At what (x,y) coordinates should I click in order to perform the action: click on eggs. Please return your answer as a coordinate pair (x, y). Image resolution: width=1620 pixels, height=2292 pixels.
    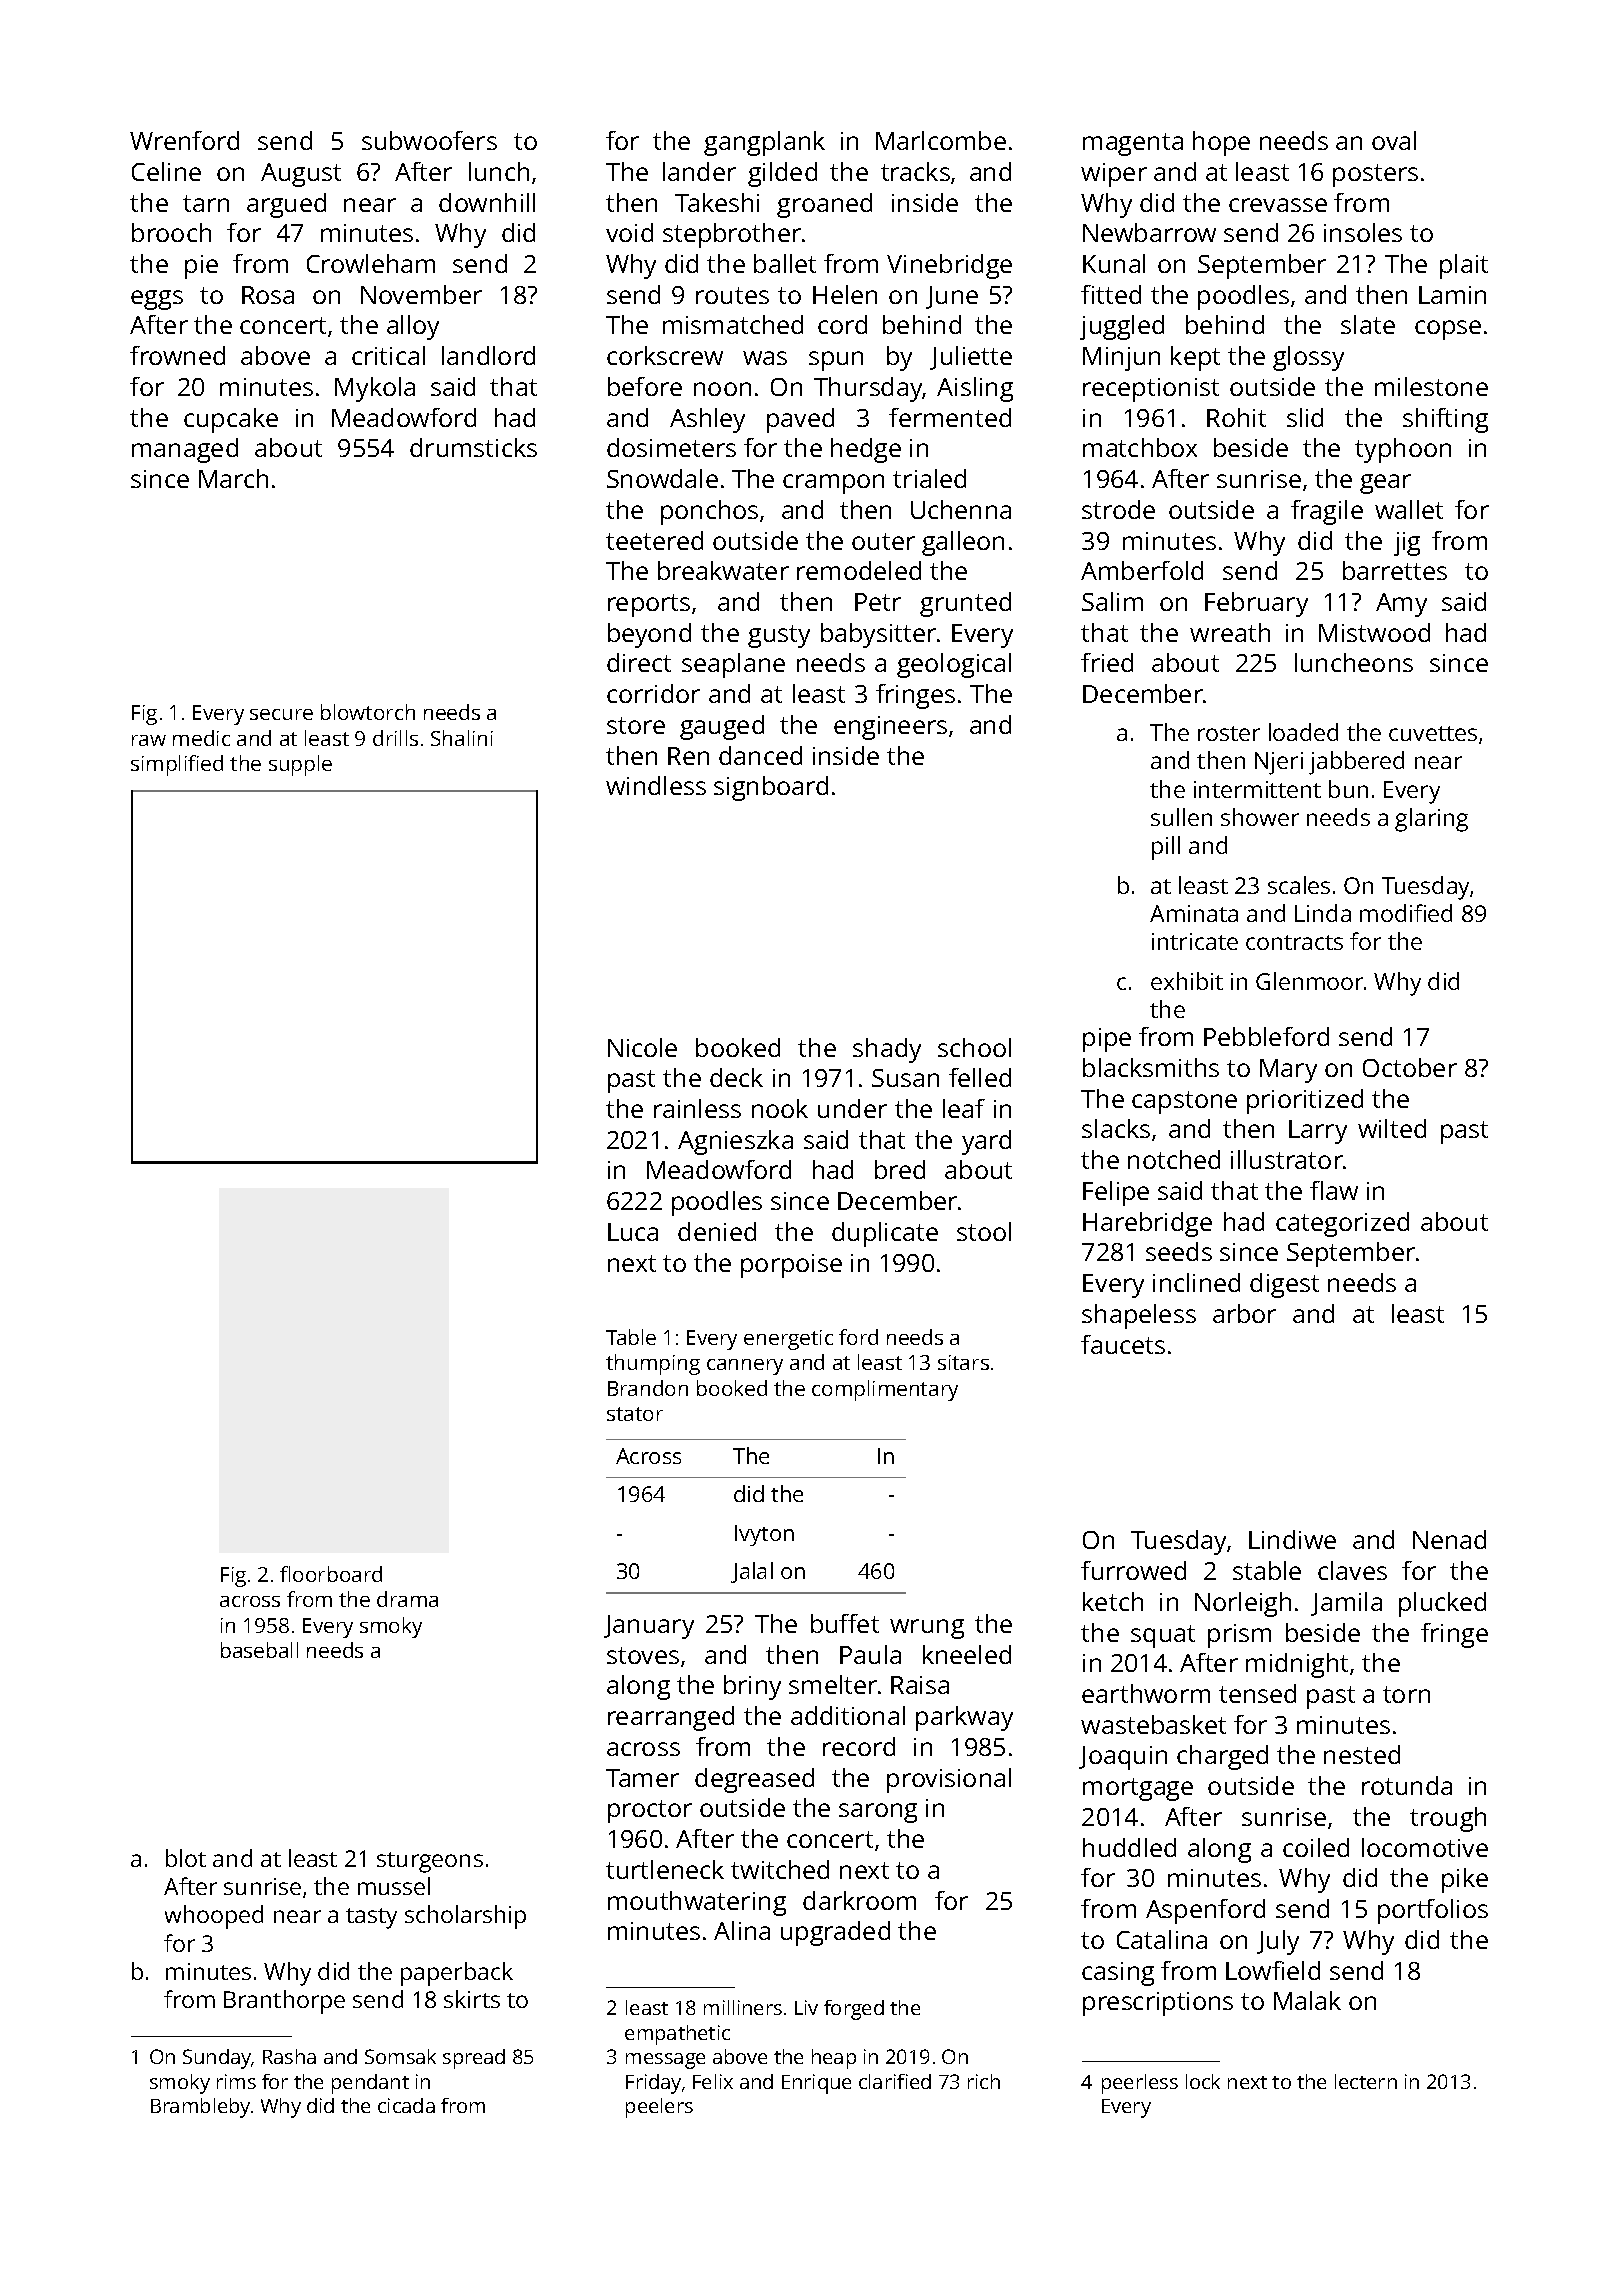
    Looking at the image, I should click on (157, 300).
